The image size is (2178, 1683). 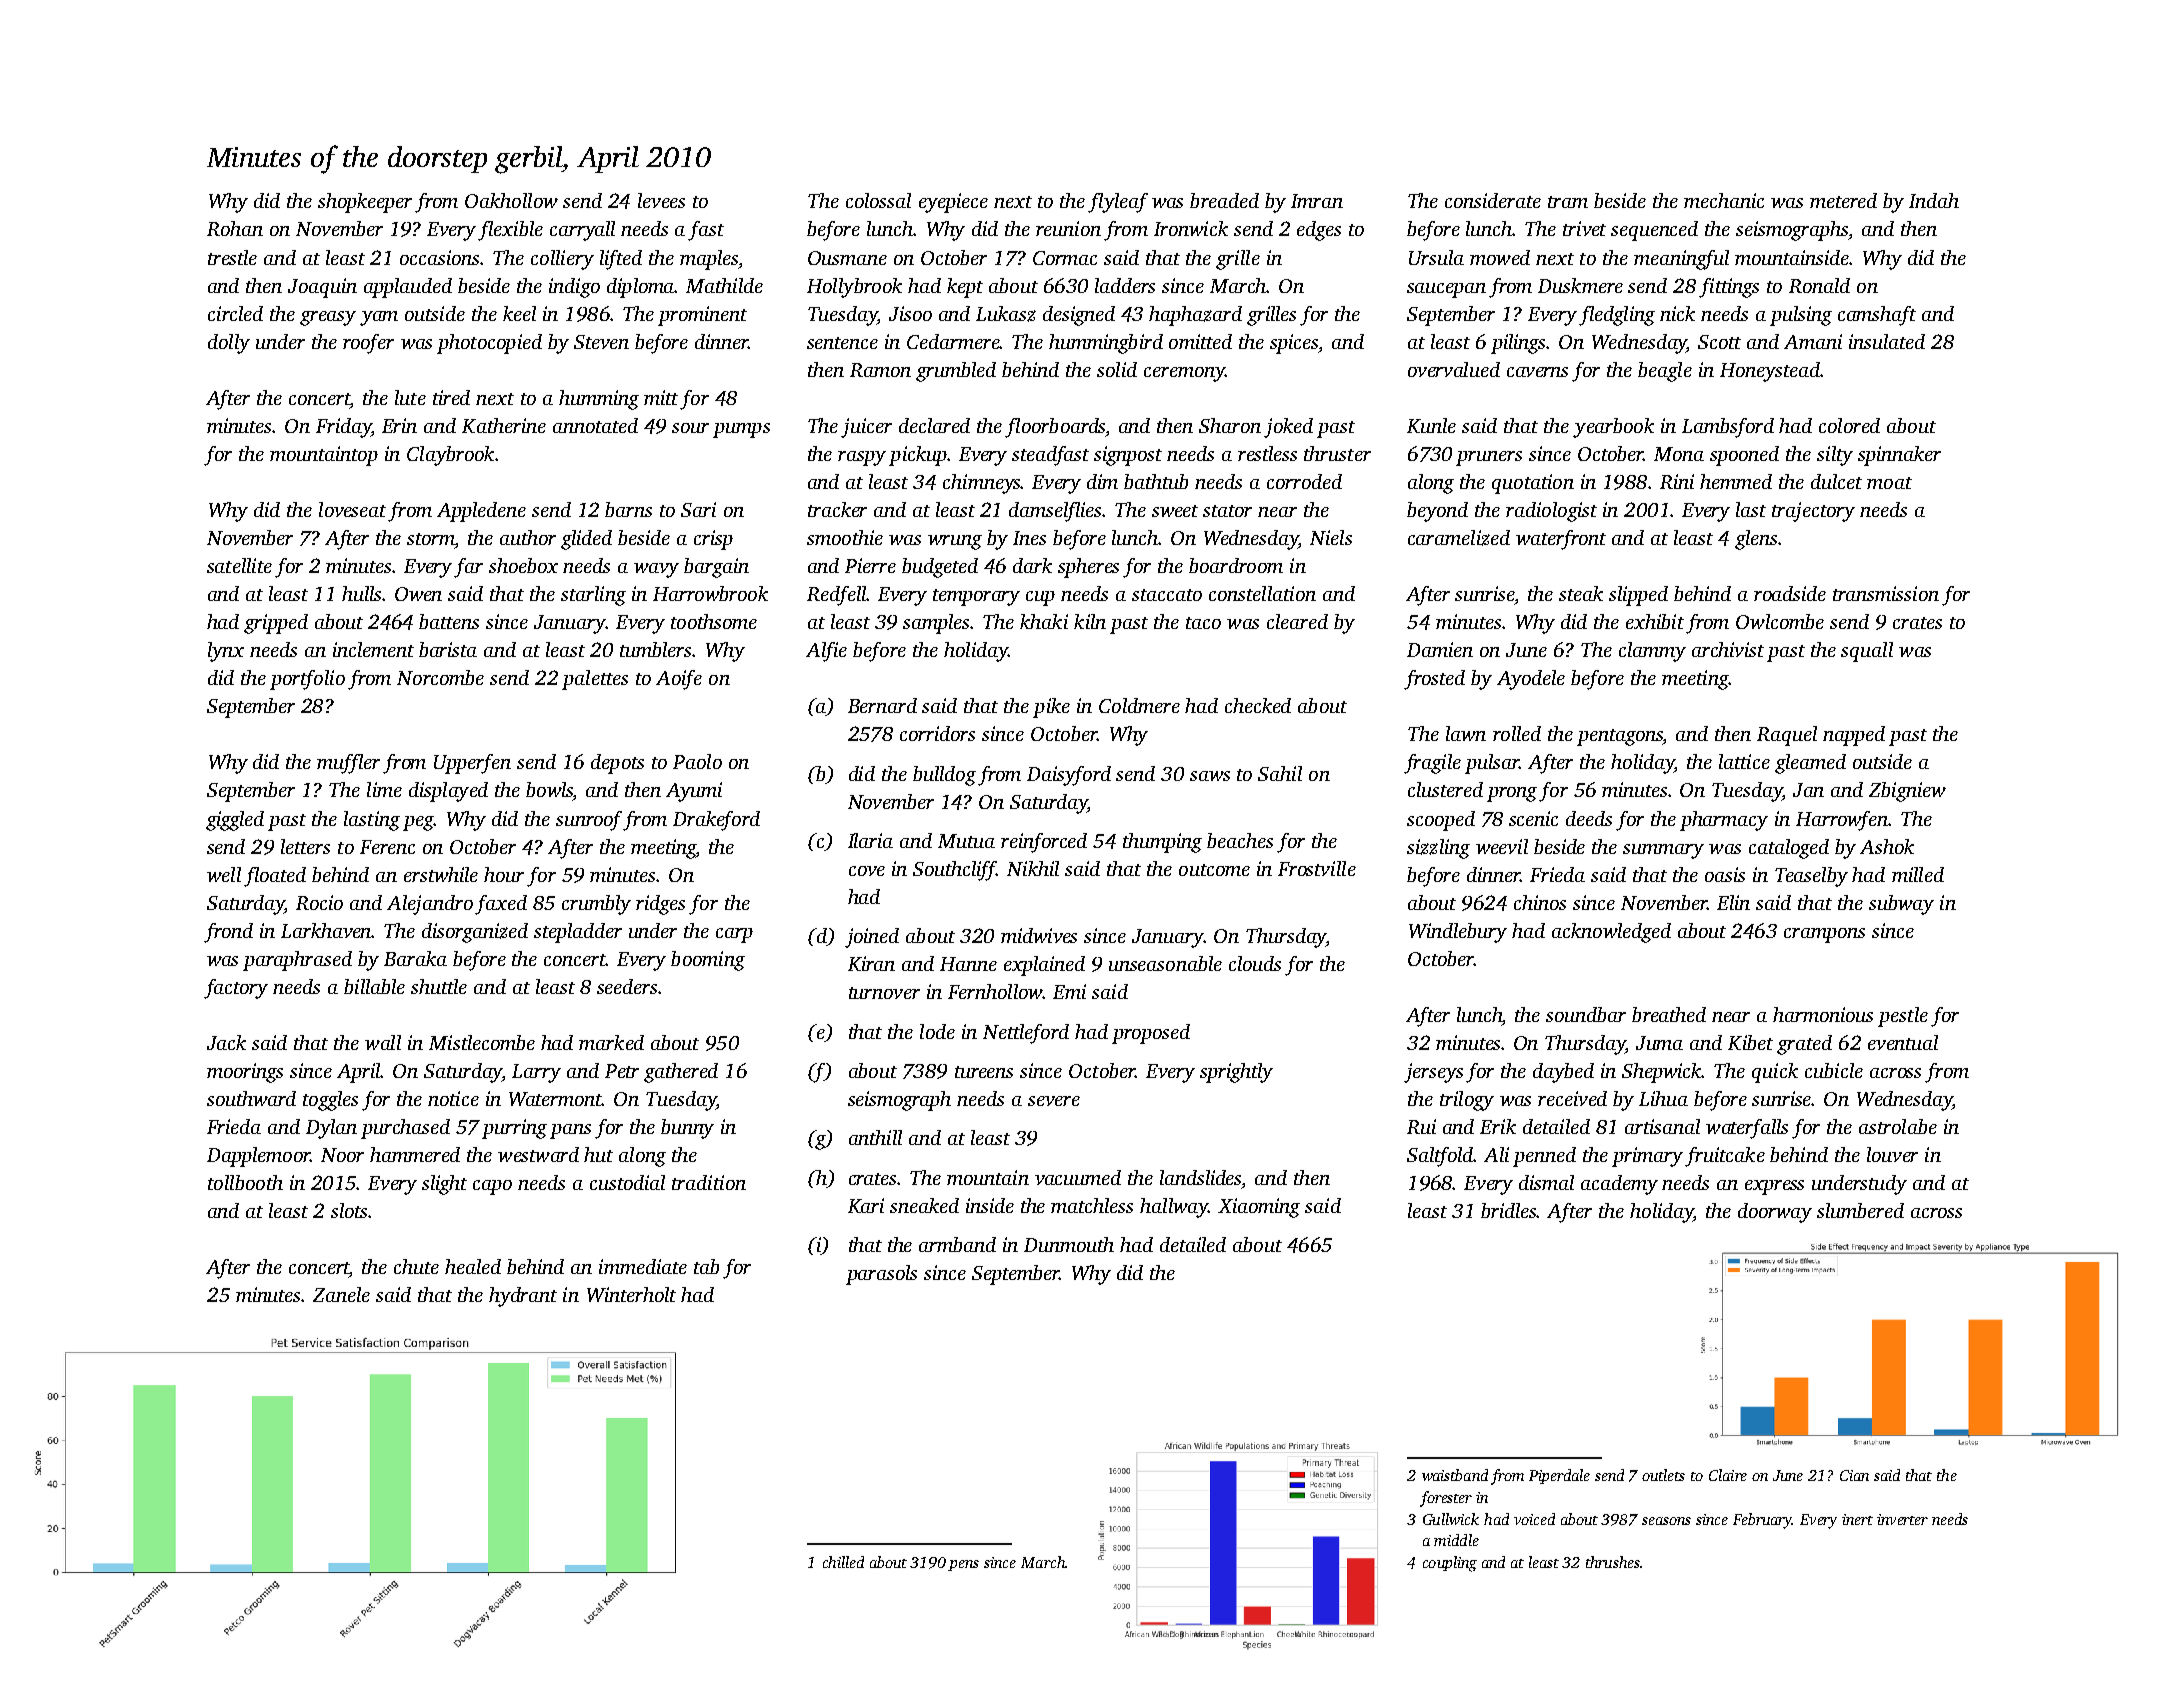 What do you see at coordinates (1455, 1475) in the image?
I see `waistband` at bounding box center [1455, 1475].
